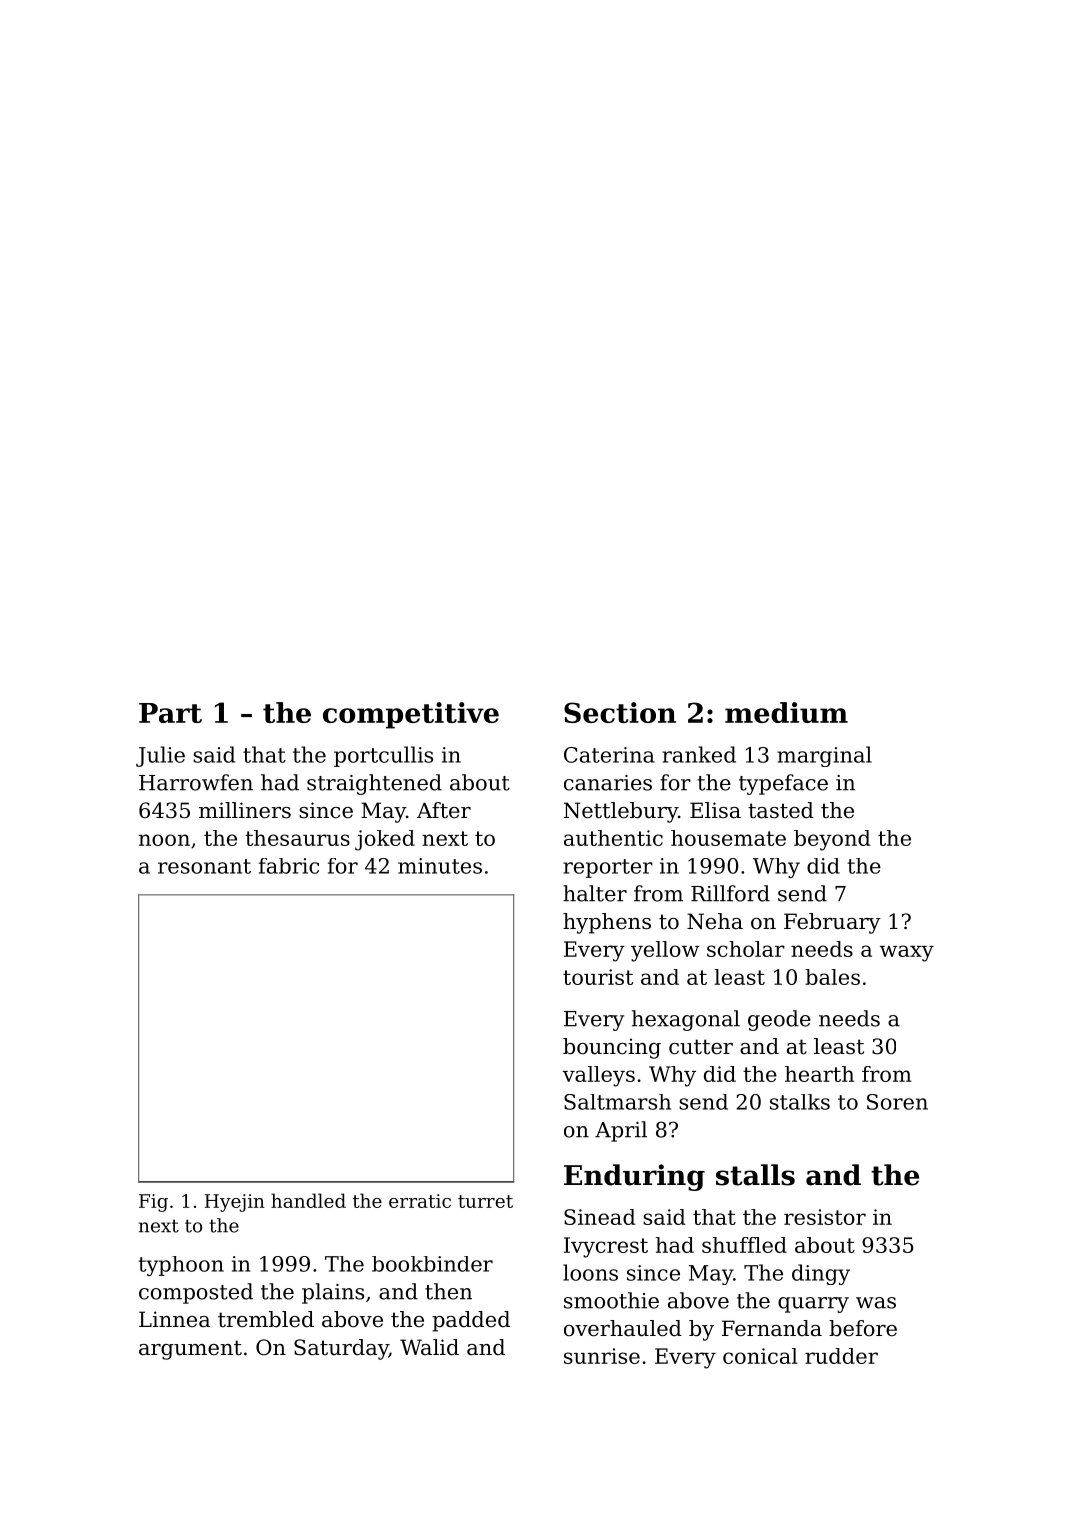 The height and width of the page is (1529, 1077). What do you see at coordinates (800, 1102) in the page?
I see `stalks` at bounding box center [800, 1102].
